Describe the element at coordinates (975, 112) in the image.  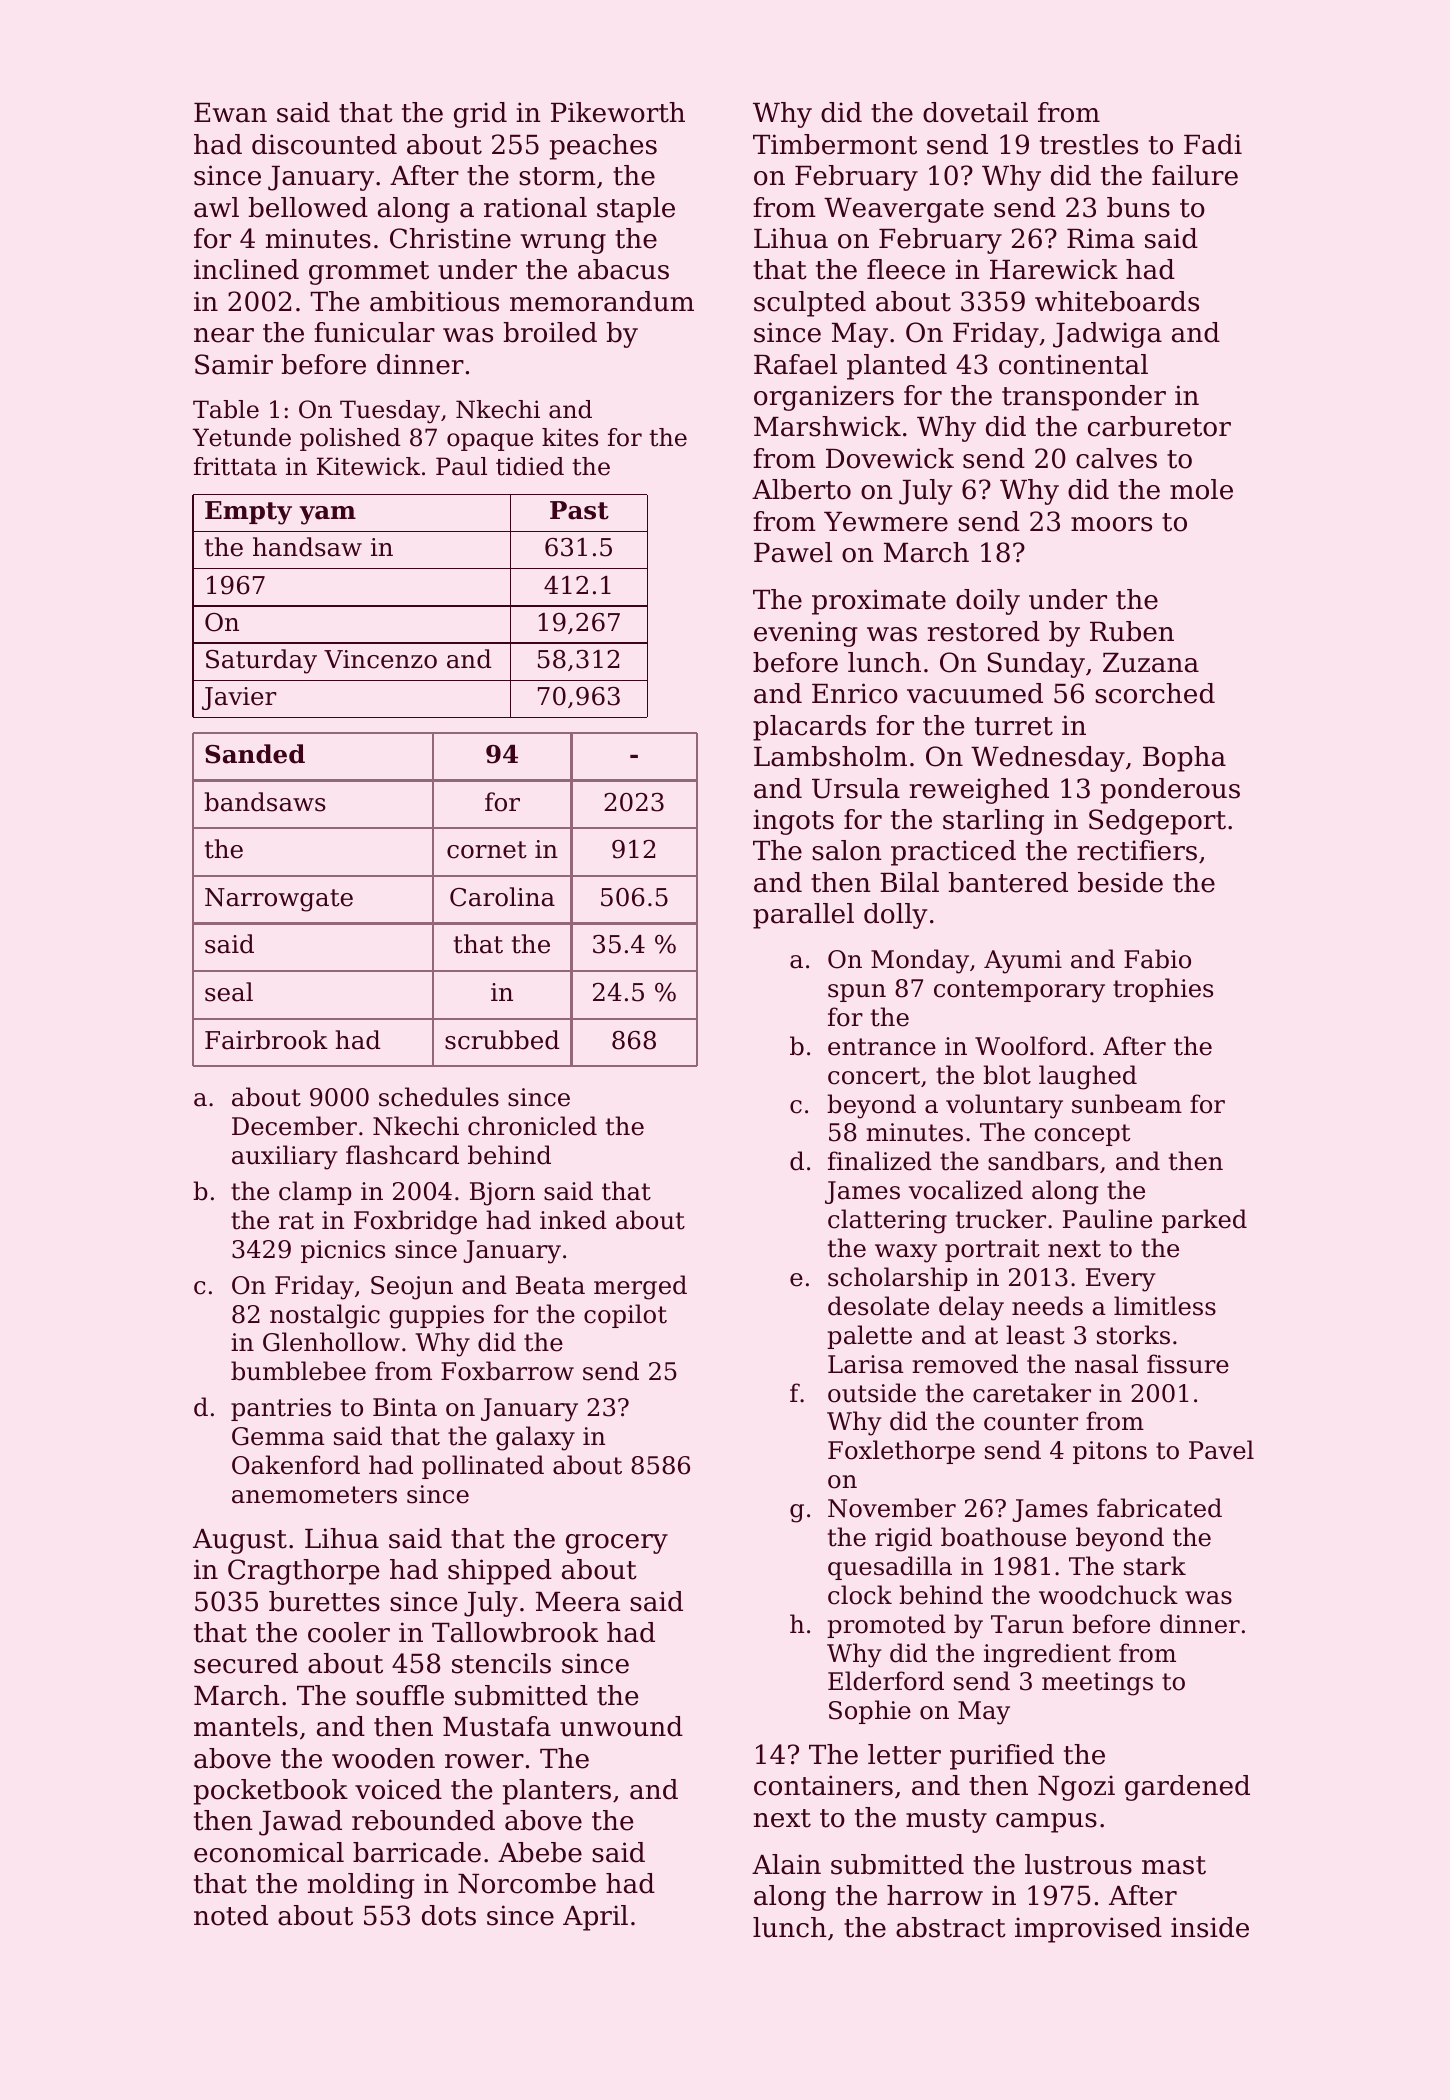
I see `dovetail` at that location.
